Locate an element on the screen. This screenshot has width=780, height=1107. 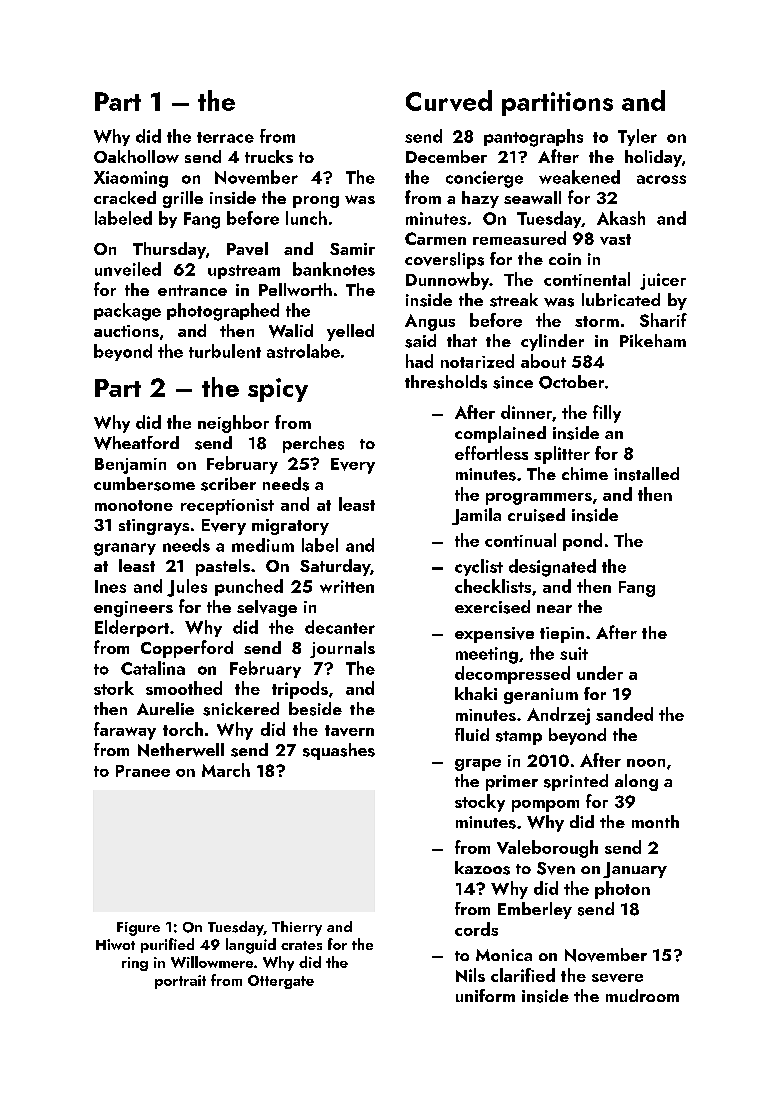
ring is located at coordinates (135, 964).
